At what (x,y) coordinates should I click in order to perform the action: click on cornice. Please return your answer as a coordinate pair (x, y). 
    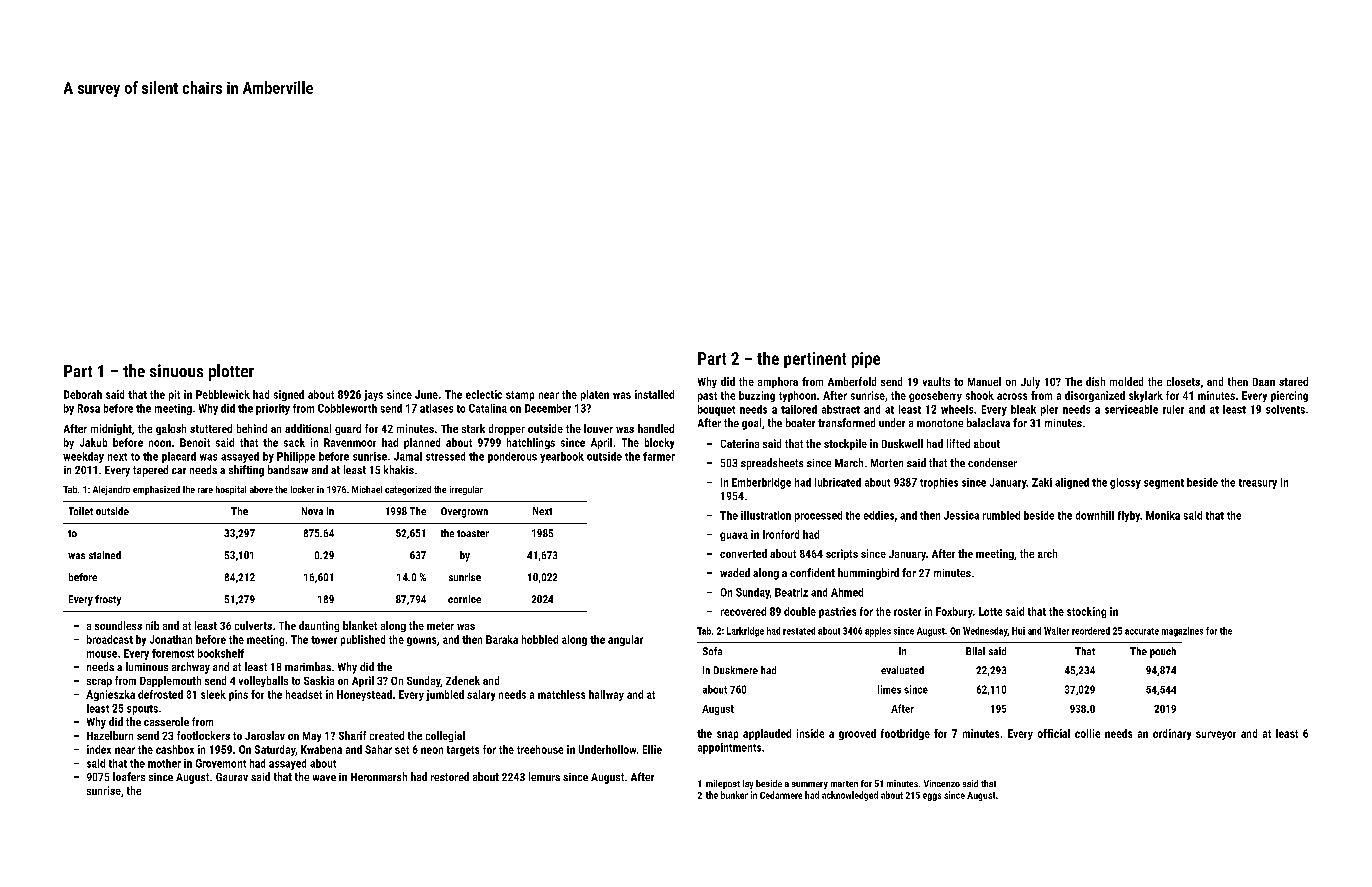
    Looking at the image, I should click on (464, 599).
